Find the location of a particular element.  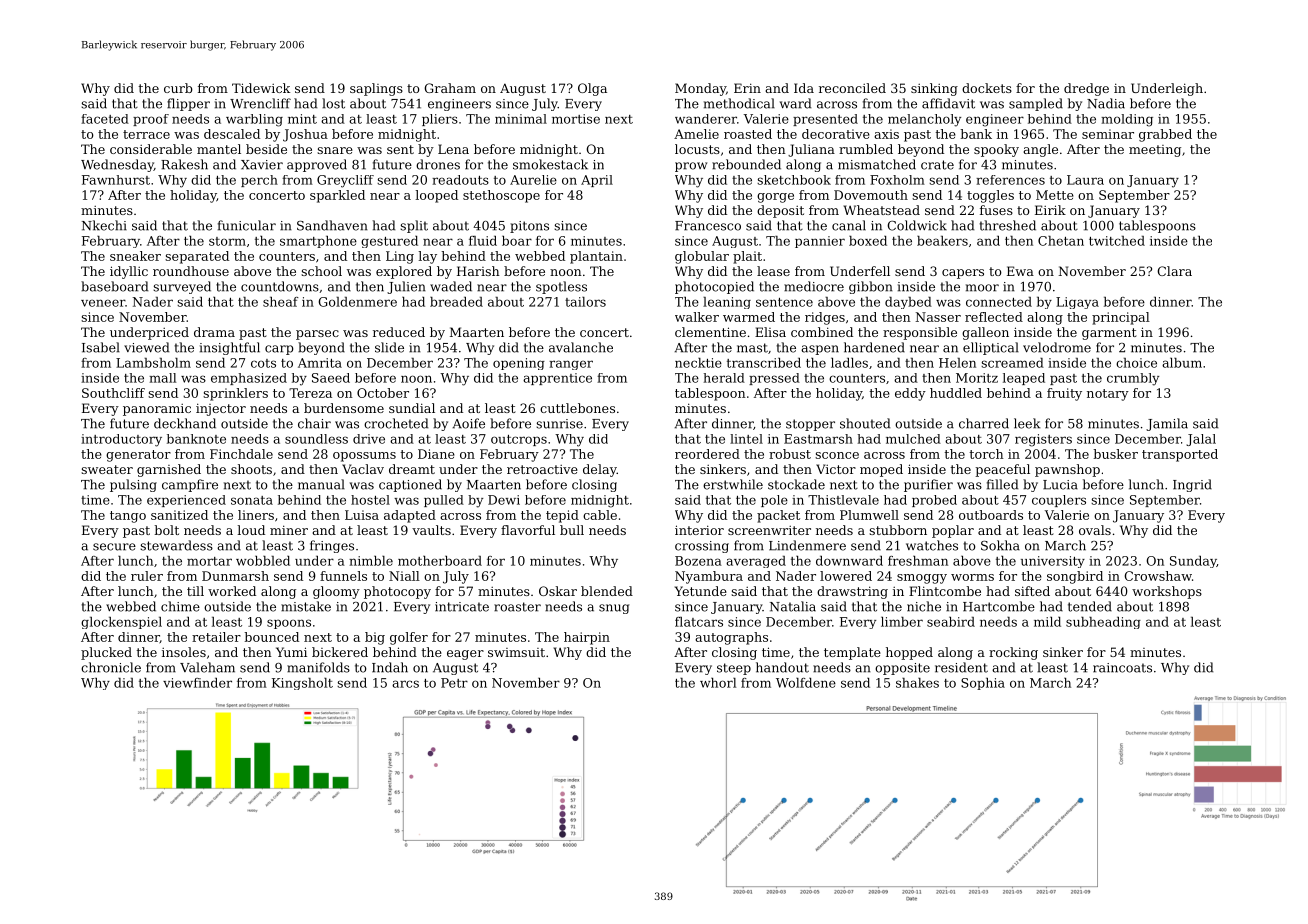

Graham is located at coordinates (450, 88).
